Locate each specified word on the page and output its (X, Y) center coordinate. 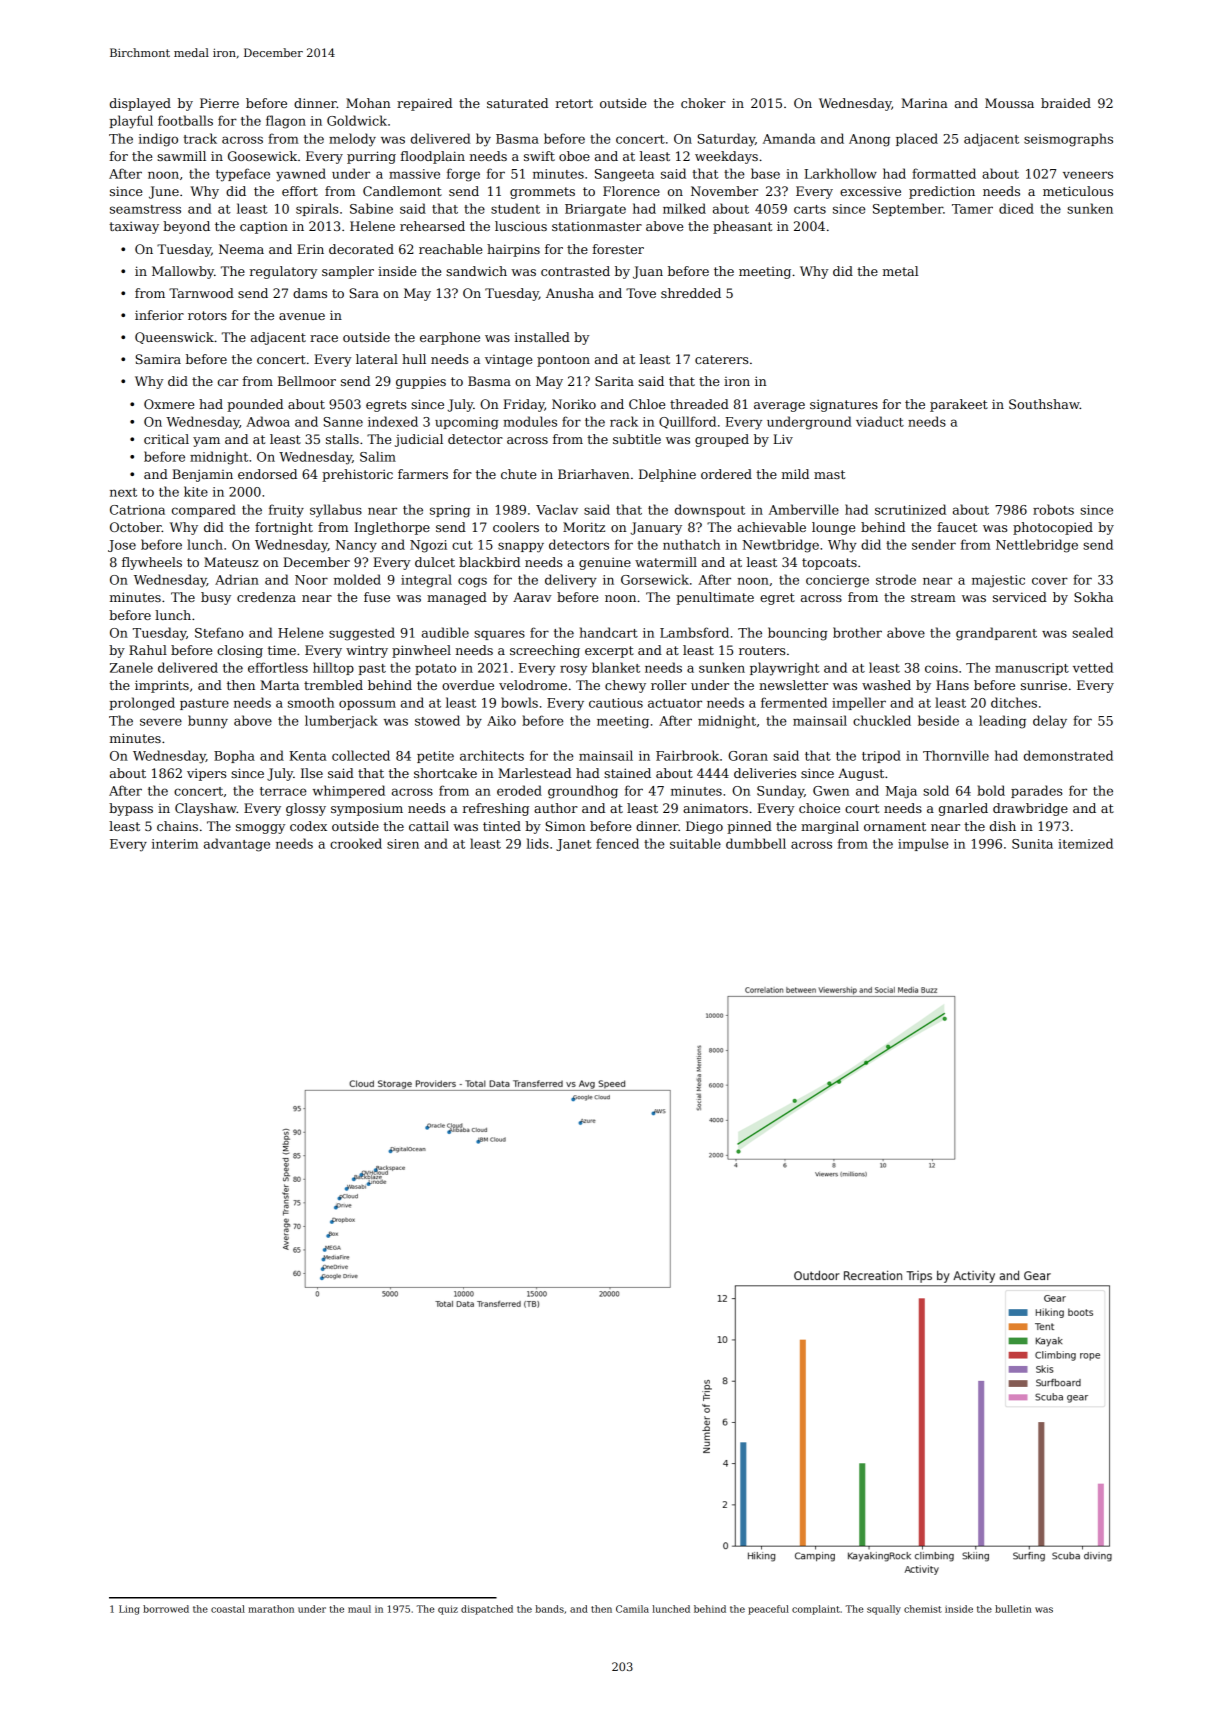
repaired (424, 104)
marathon (271, 1609)
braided (1066, 103)
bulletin (1013, 1609)
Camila (632, 1609)
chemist (923, 1609)
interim (175, 844)
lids (538, 843)
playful (131, 122)
